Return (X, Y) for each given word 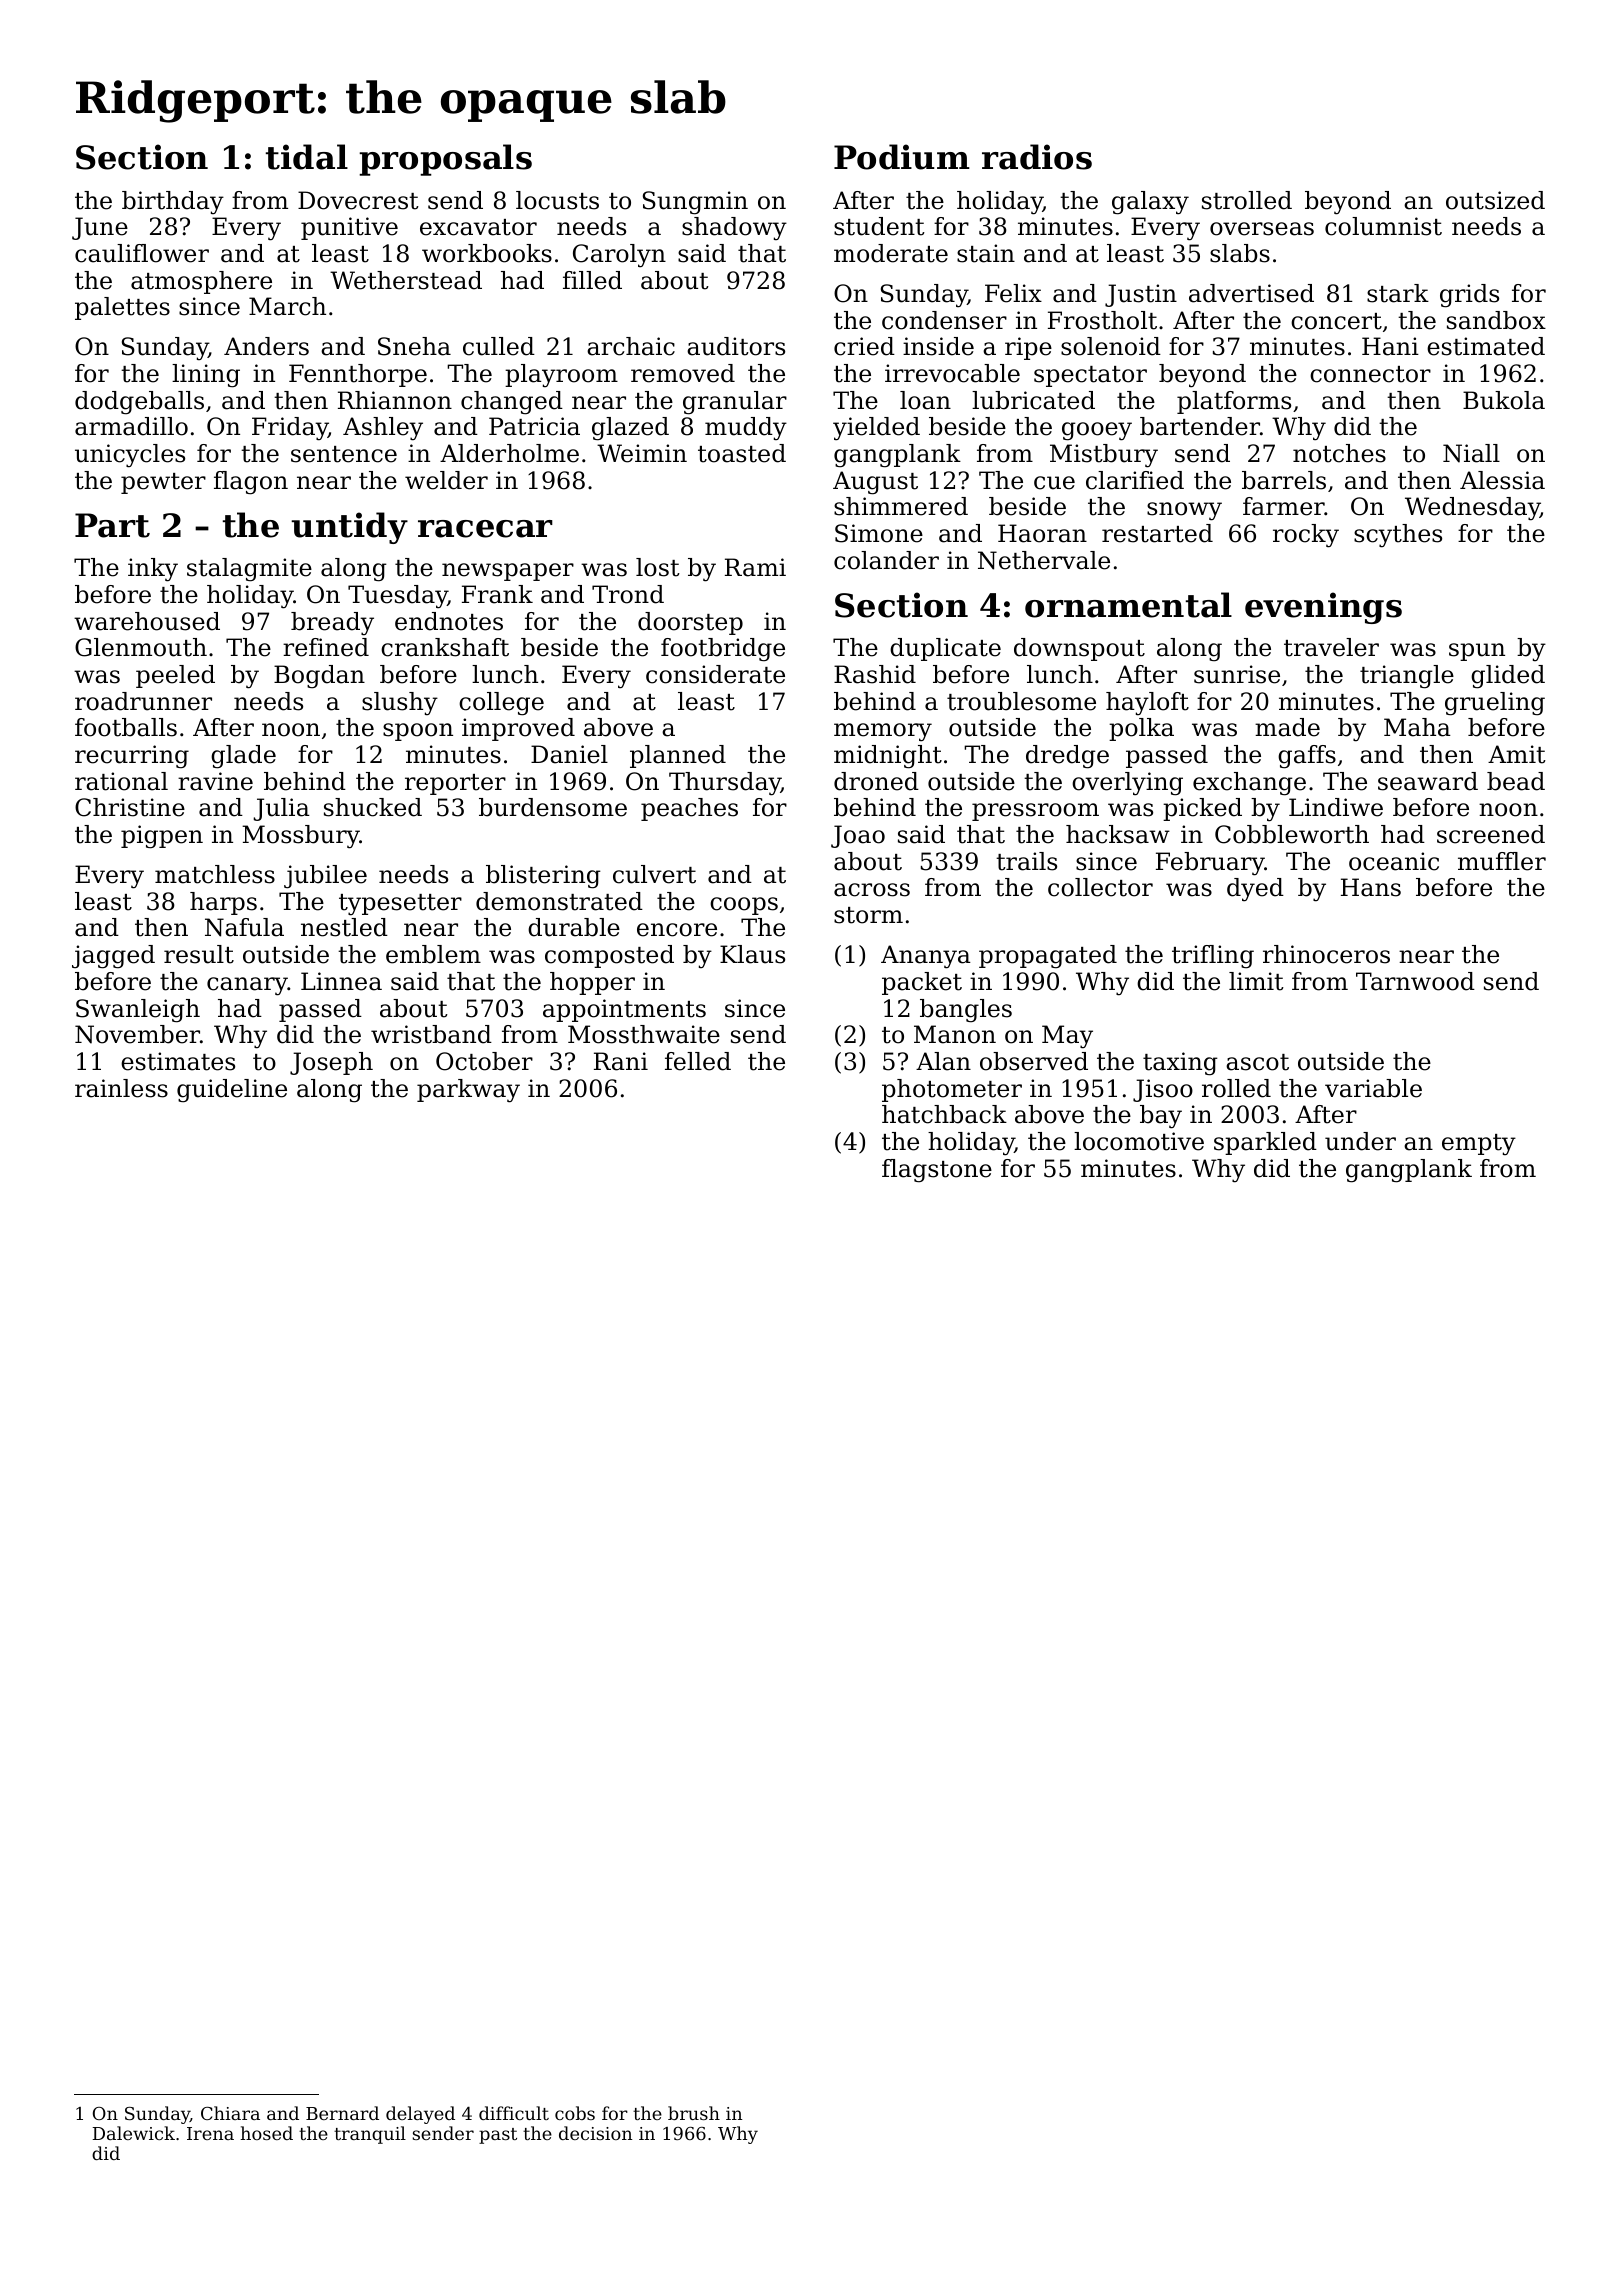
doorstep (690, 623)
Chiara (230, 2113)
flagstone (937, 1170)
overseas (1262, 229)
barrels (1284, 480)
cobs (575, 2113)
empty (1479, 1144)
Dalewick (134, 2133)
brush (694, 2113)
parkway (468, 1091)
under (1360, 1141)
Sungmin (695, 203)
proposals (445, 160)
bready (332, 624)
